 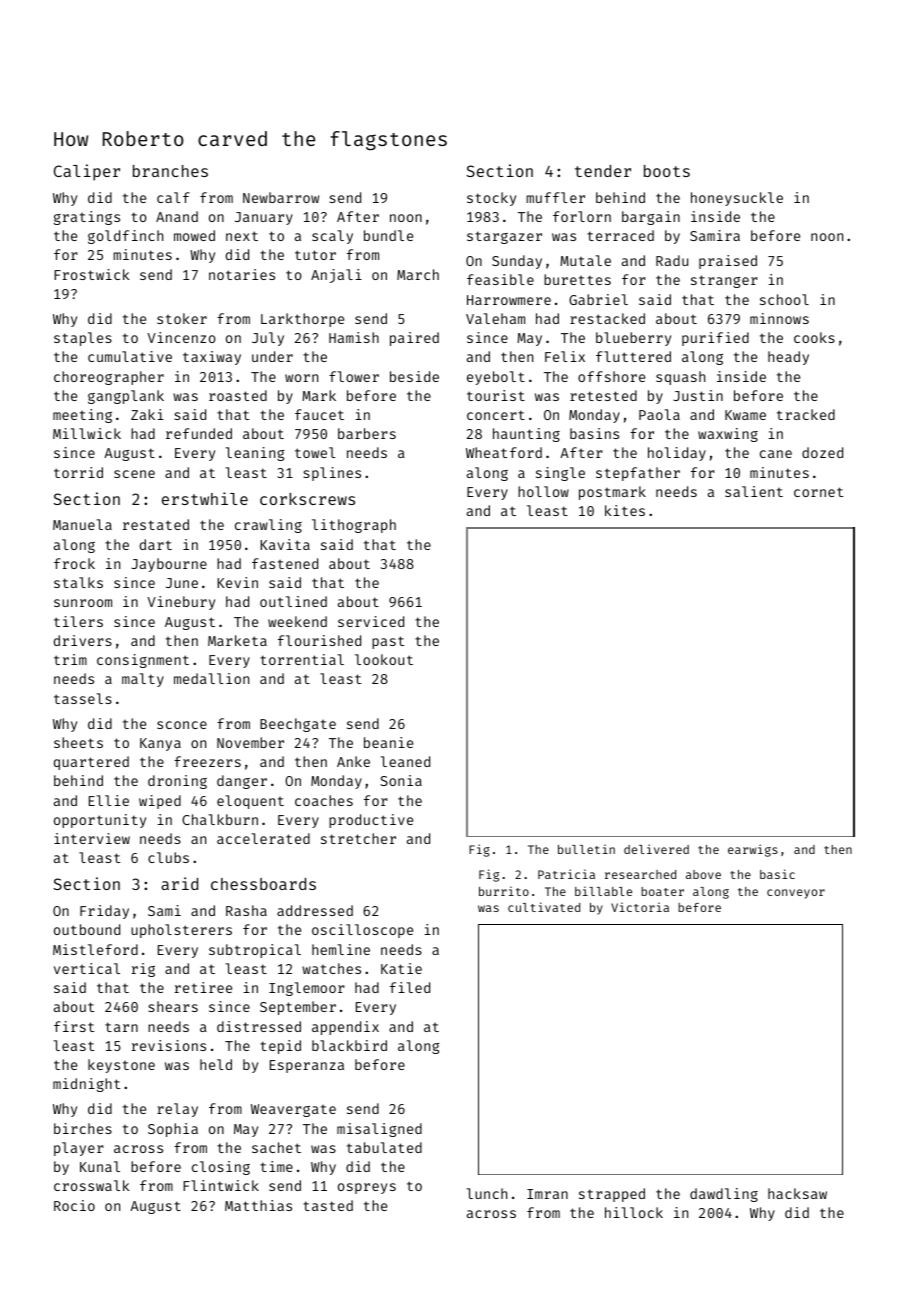 I want to click on medallion, so click(x=211, y=678).
